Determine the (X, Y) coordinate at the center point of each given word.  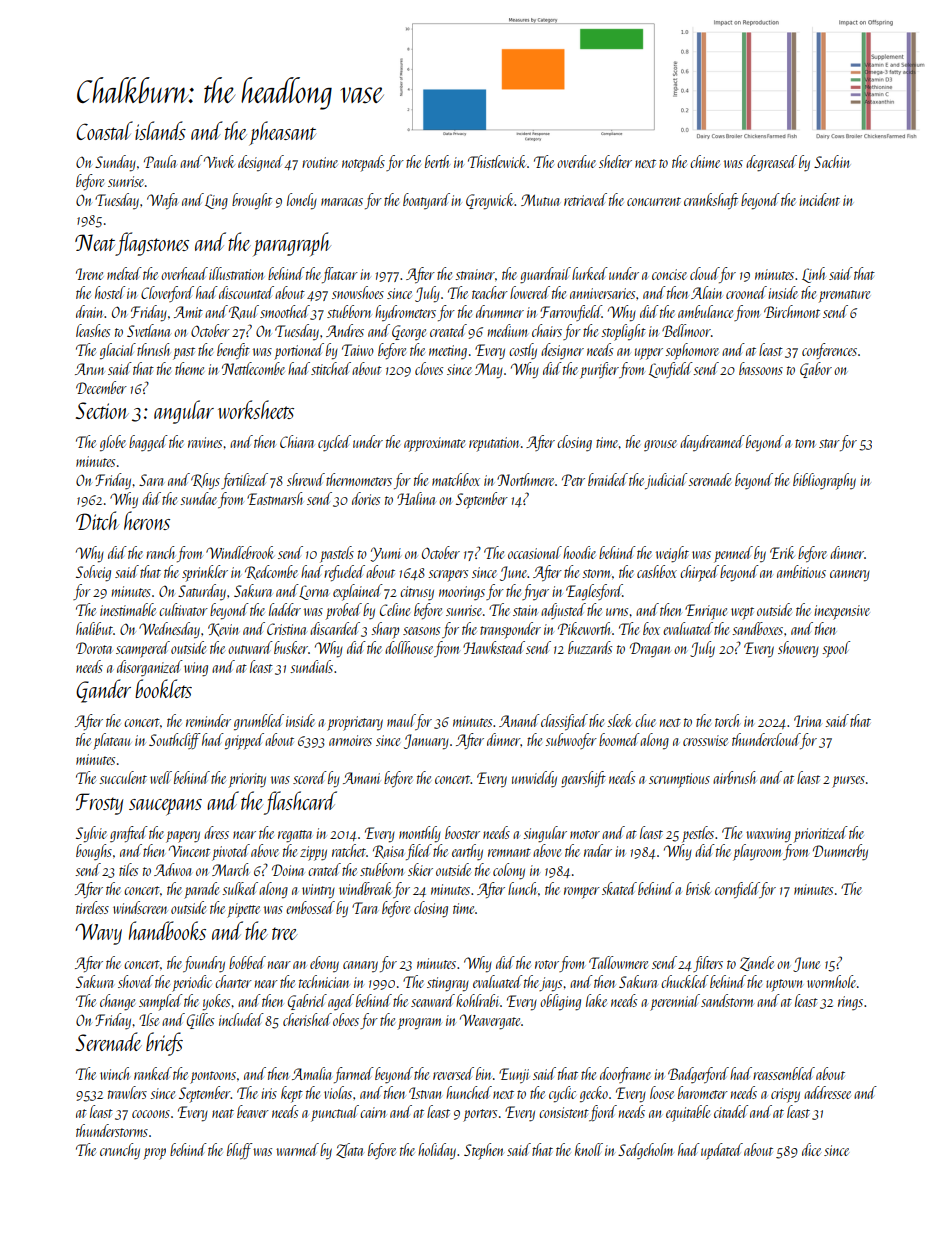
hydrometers (405, 313)
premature (844, 296)
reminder (208, 720)
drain (90, 311)
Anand (519, 720)
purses (848, 782)
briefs (164, 1044)
